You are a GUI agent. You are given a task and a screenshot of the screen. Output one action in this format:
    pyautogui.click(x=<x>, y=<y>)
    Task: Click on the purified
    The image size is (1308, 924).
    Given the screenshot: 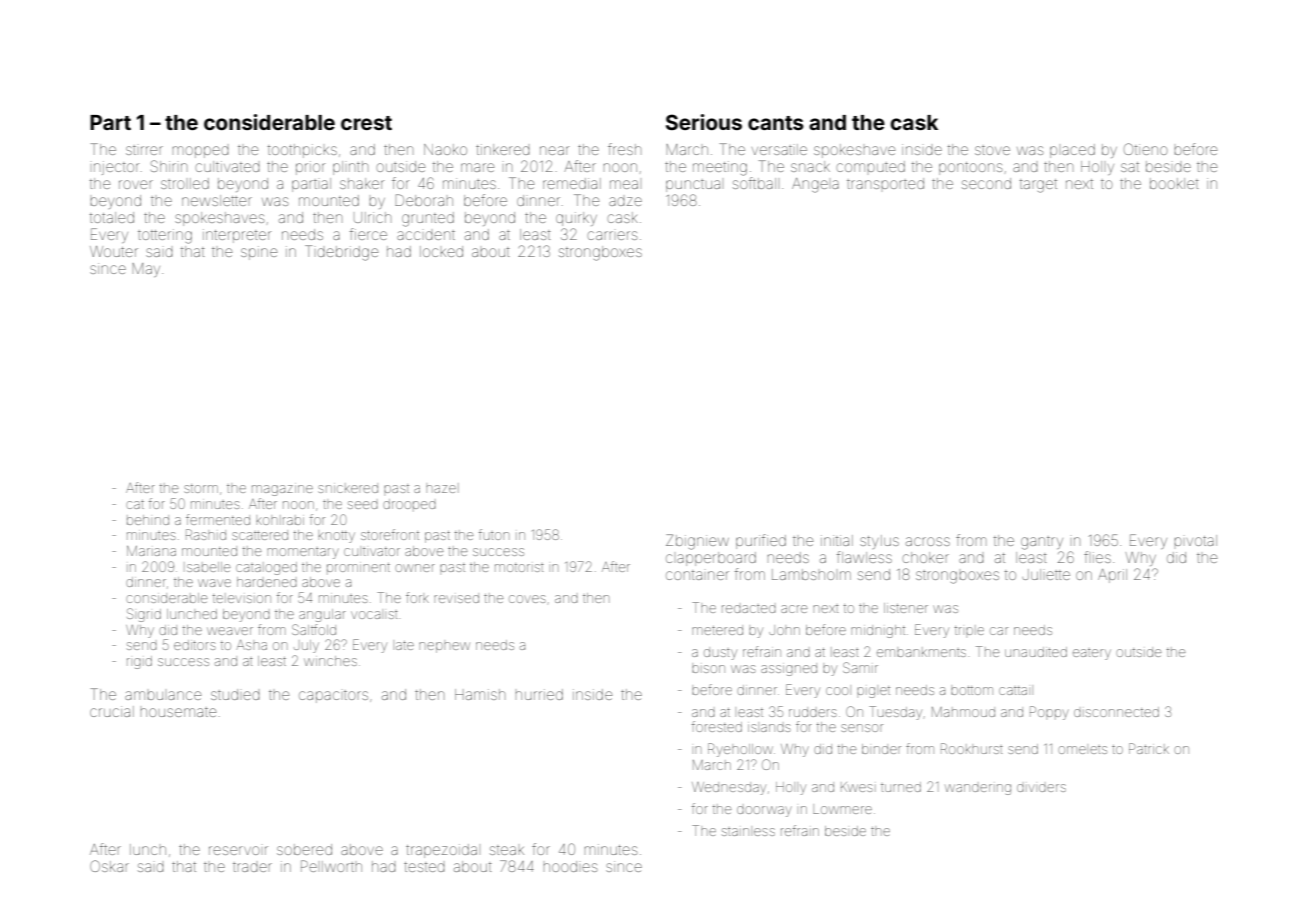 What is the action you would take?
    pyautogui.click(x=761, y=541)
